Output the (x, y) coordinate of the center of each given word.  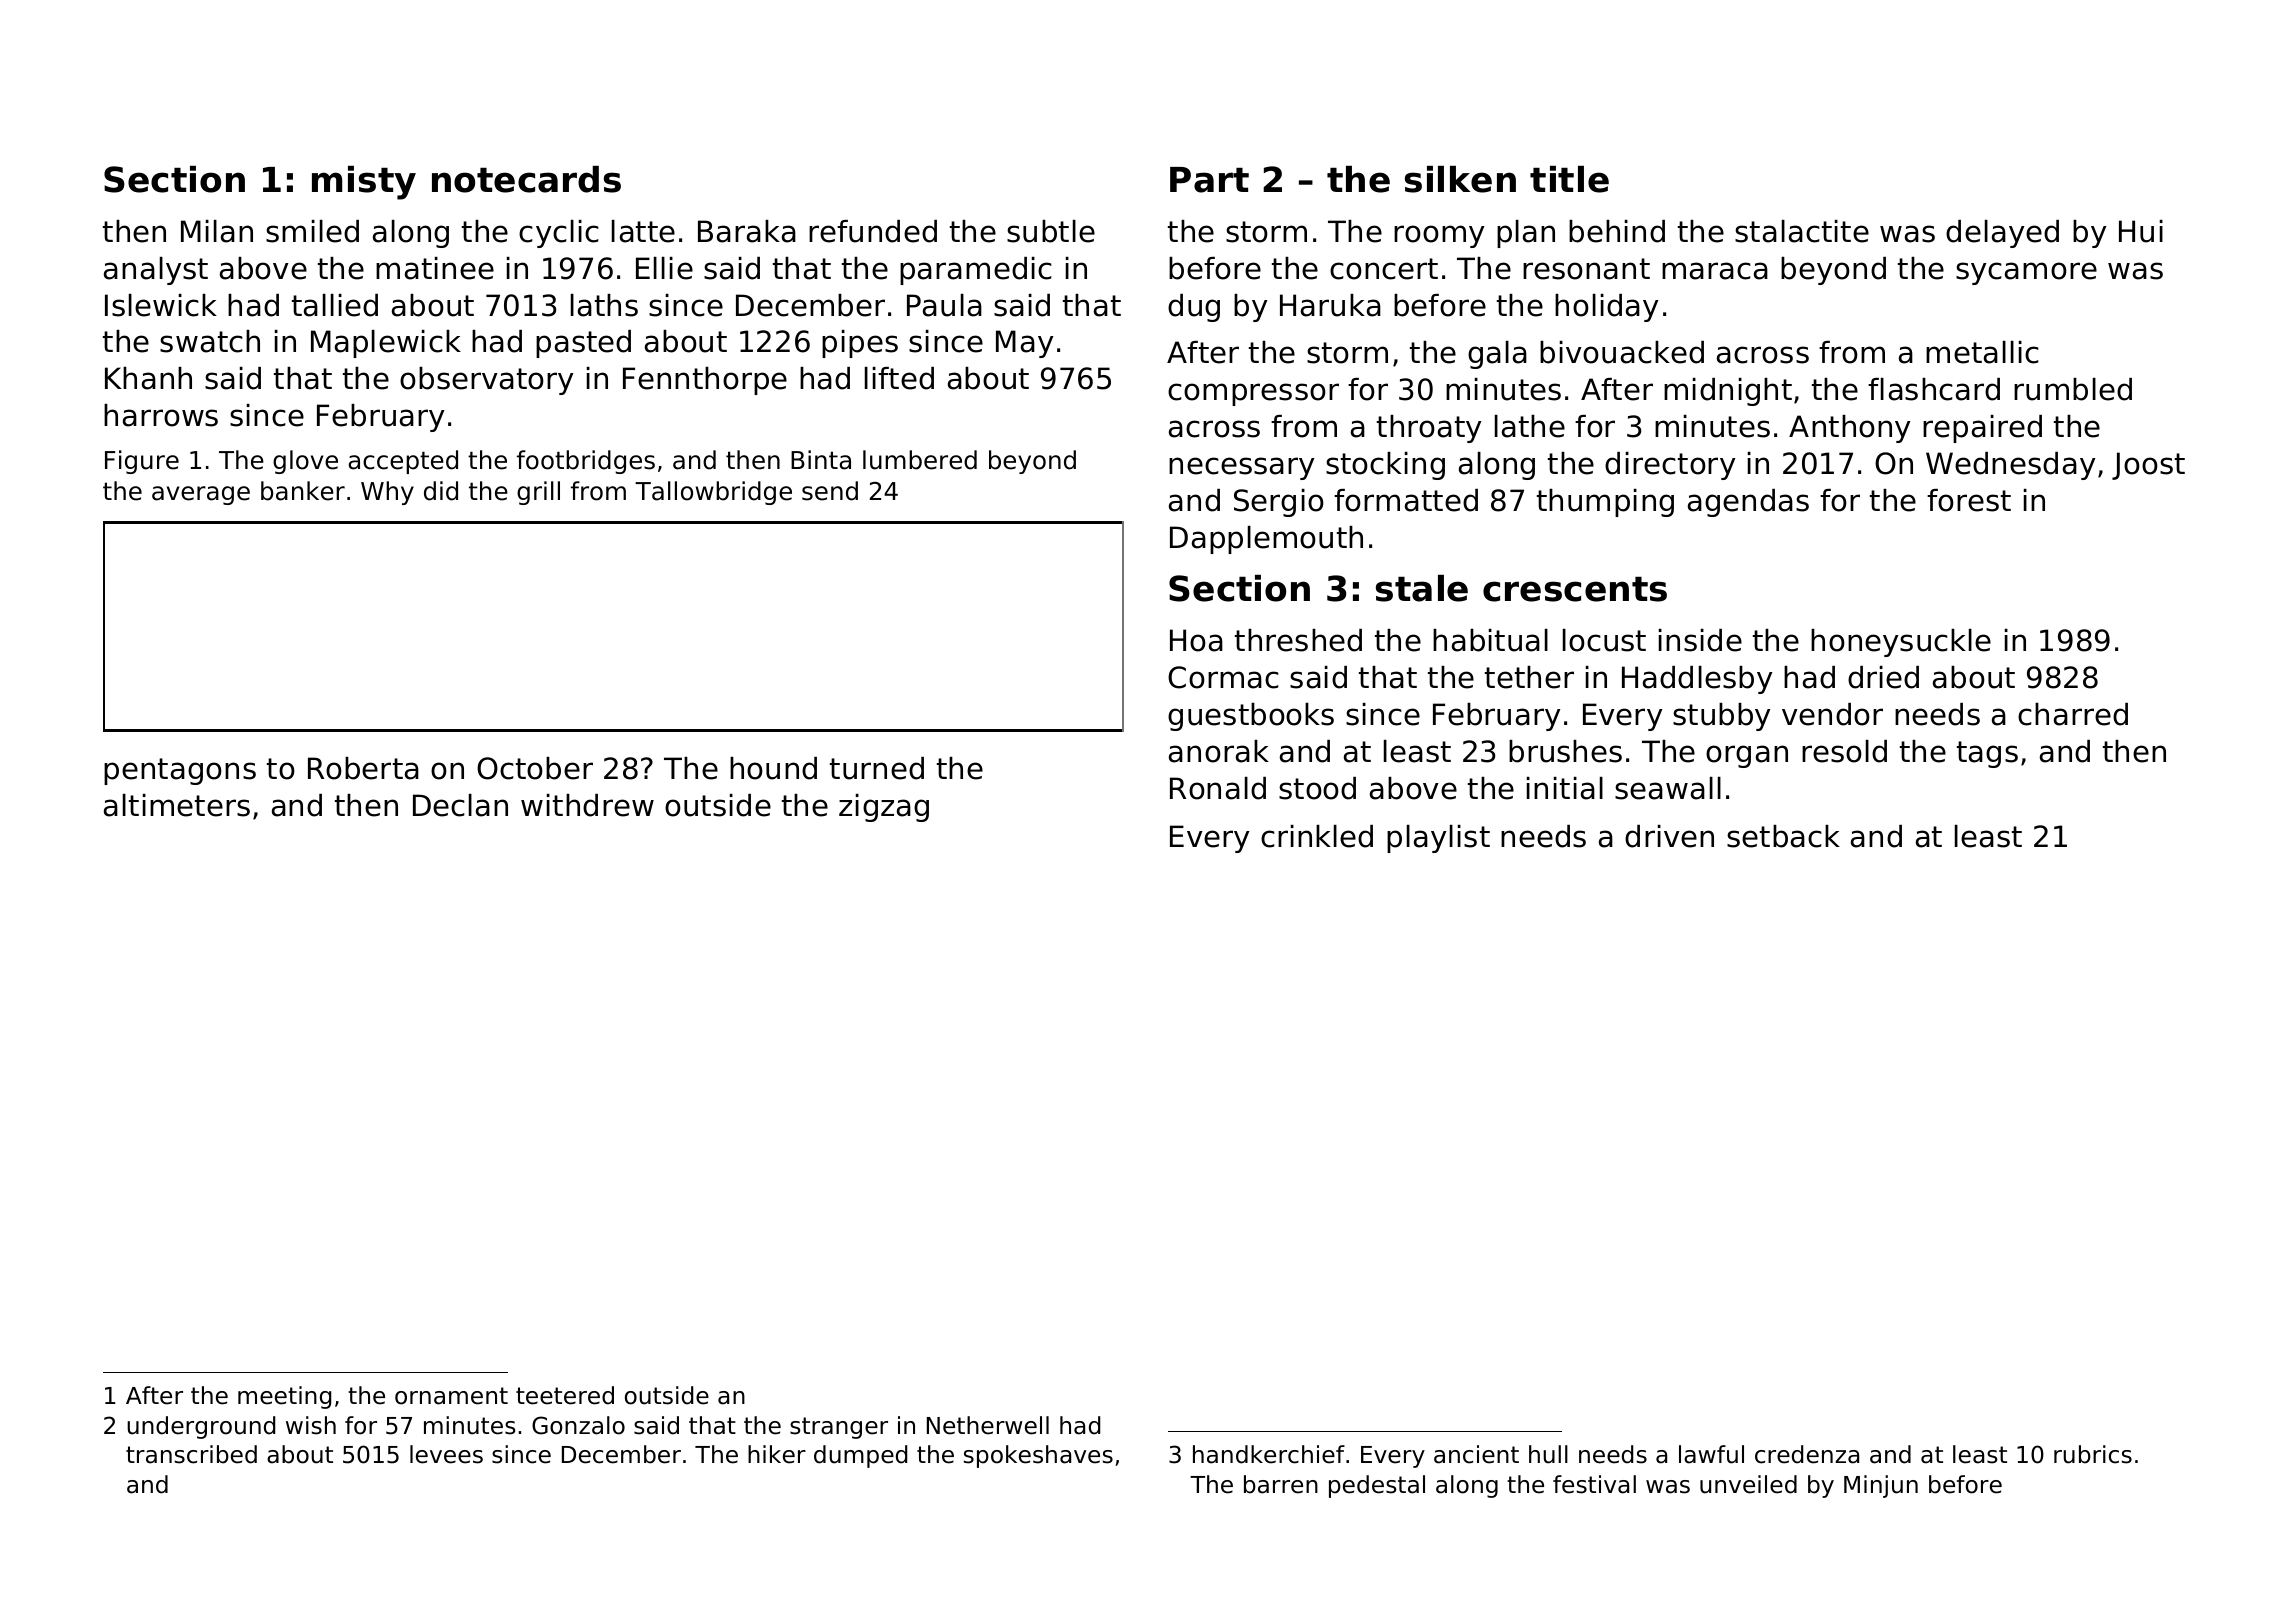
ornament (451, 1396)
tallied (335, 305)
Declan (460, 805)
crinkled (1317, 836)
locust (1604, 640)
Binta (821, 460)
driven (1669, 836)
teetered (565, 1395)
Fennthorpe (705, 381)
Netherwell (988, 1425)
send (830, 491)
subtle (1051, 231)
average (201, 495)
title (1569, 179)
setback (1783, 836)
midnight (1728, 392)
